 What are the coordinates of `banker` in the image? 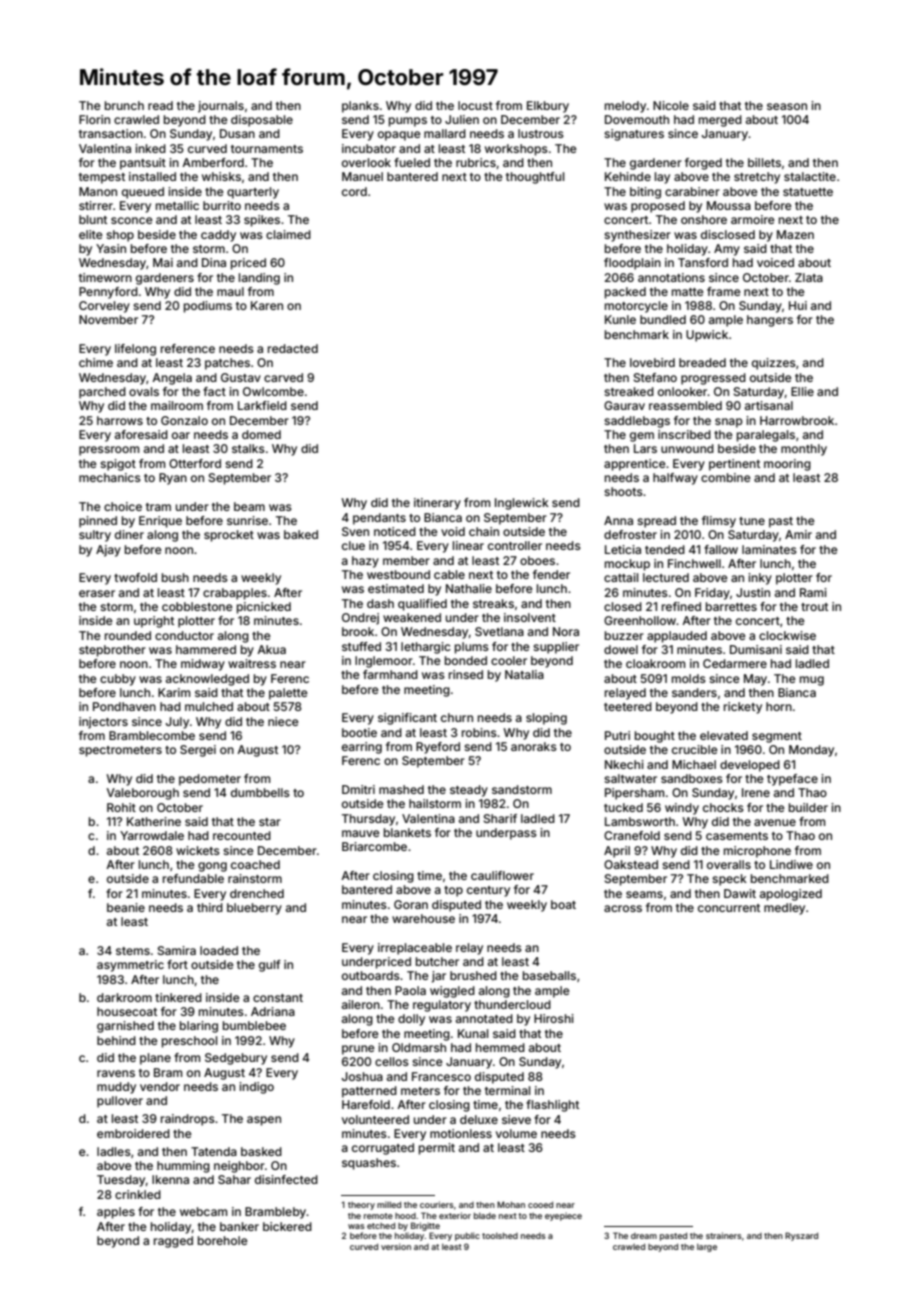 It's located at (239, 1226).
